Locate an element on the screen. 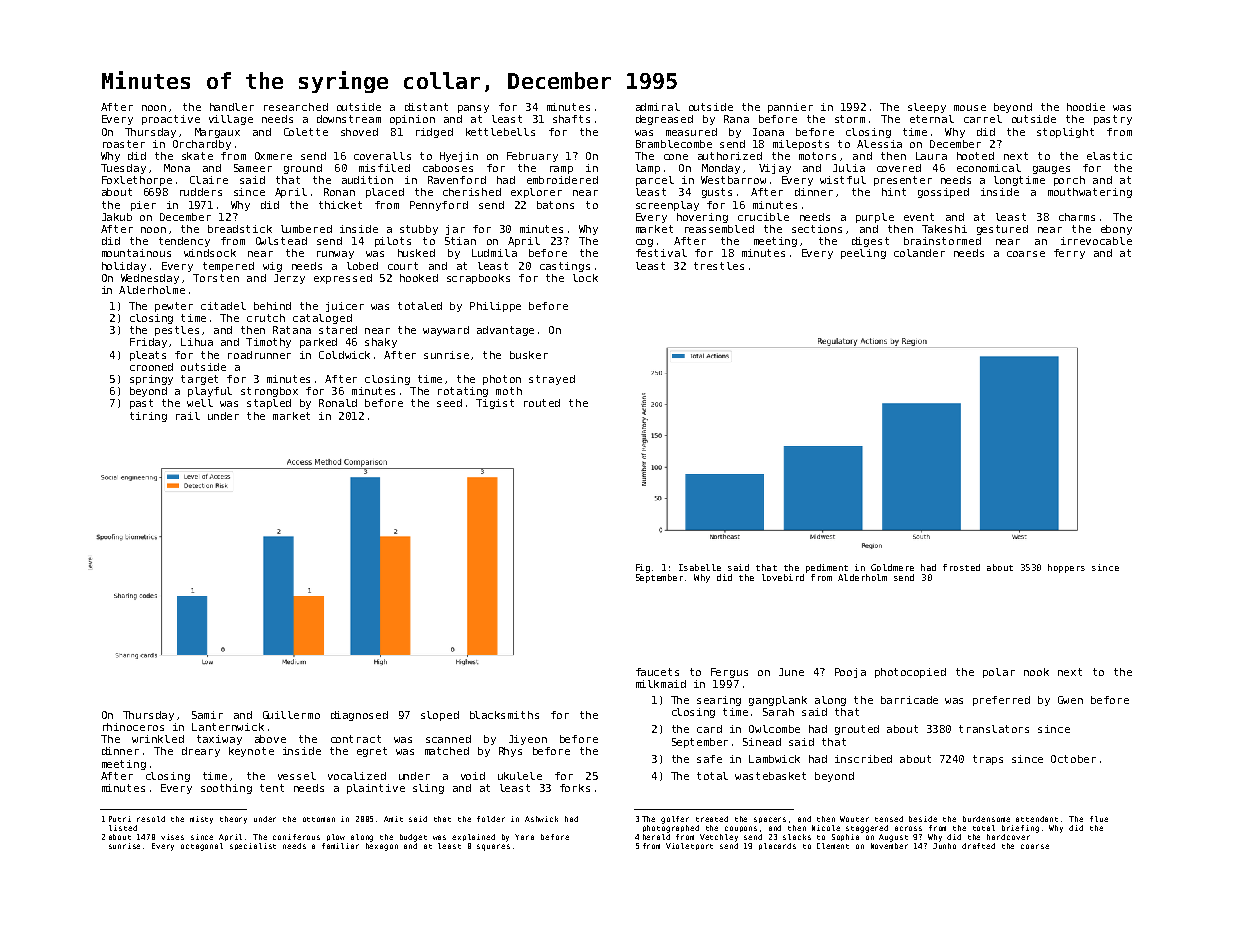  Violetport is located at coordinates (689, 846).
